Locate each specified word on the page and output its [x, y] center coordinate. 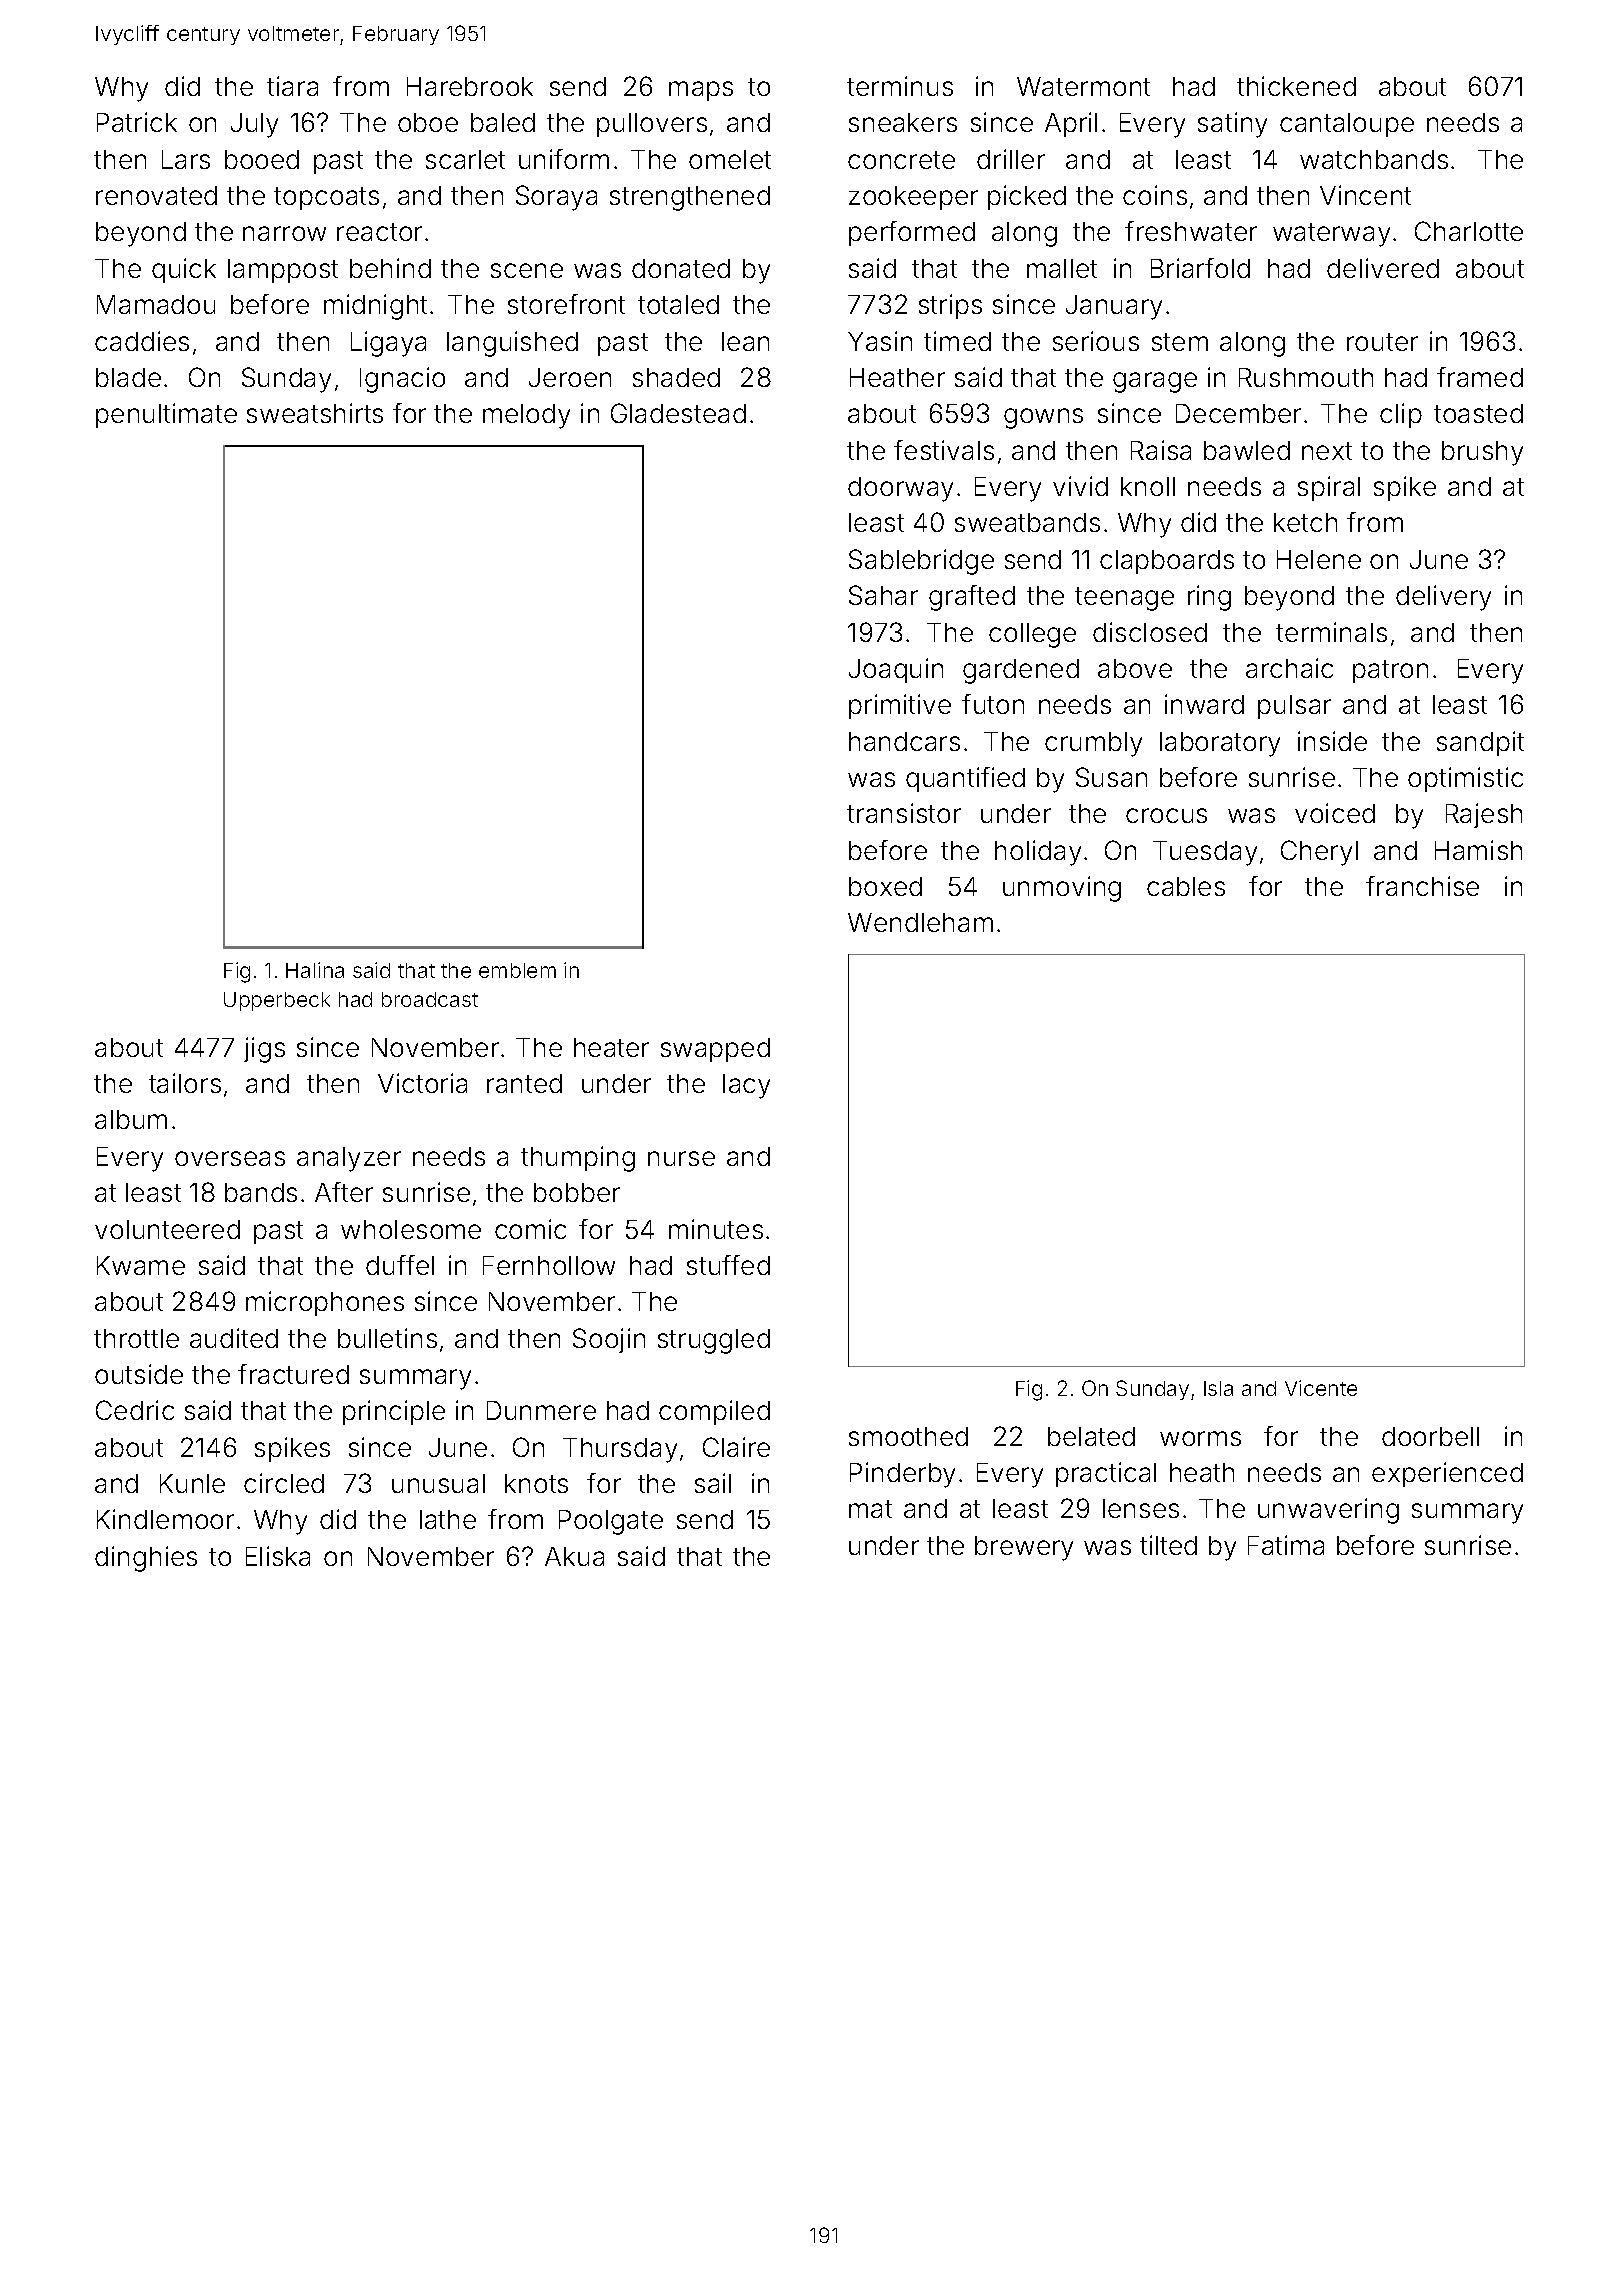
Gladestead [678, 413]
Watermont [1083, 86]
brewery [1024, 1548]
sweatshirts [315, 413]
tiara [292, 86]
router [1382, 342]
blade [128, 377]
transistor [904, 813]
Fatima [1286, 1545]
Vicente [1321, 1388]
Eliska [278, 1556]
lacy [746, 1086]
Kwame [141, 1265]
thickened [1296, 86]
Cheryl [1319, 853]
